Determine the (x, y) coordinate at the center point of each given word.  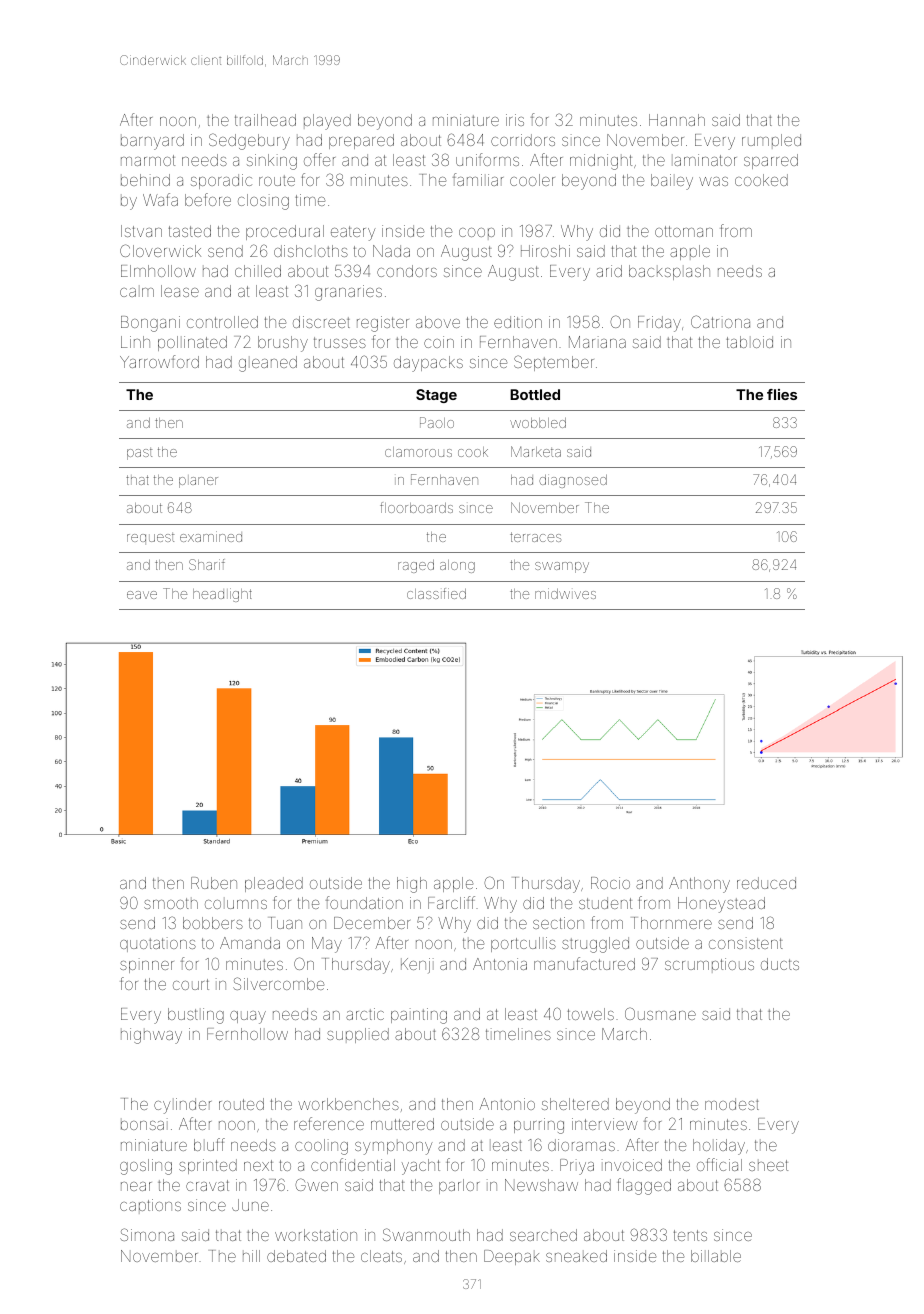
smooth (171, 903)
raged (416, 566)
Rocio (610, 883)
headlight (222, 595)
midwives (565, 593)
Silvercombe (278, 983)
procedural (285, 232)
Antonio (507, 1104)
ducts (780, 964)
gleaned (268, 364)
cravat (207, 1185)
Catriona (720, 321)
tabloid (749, 342)
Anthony (699, 885)
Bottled (535, 394)
